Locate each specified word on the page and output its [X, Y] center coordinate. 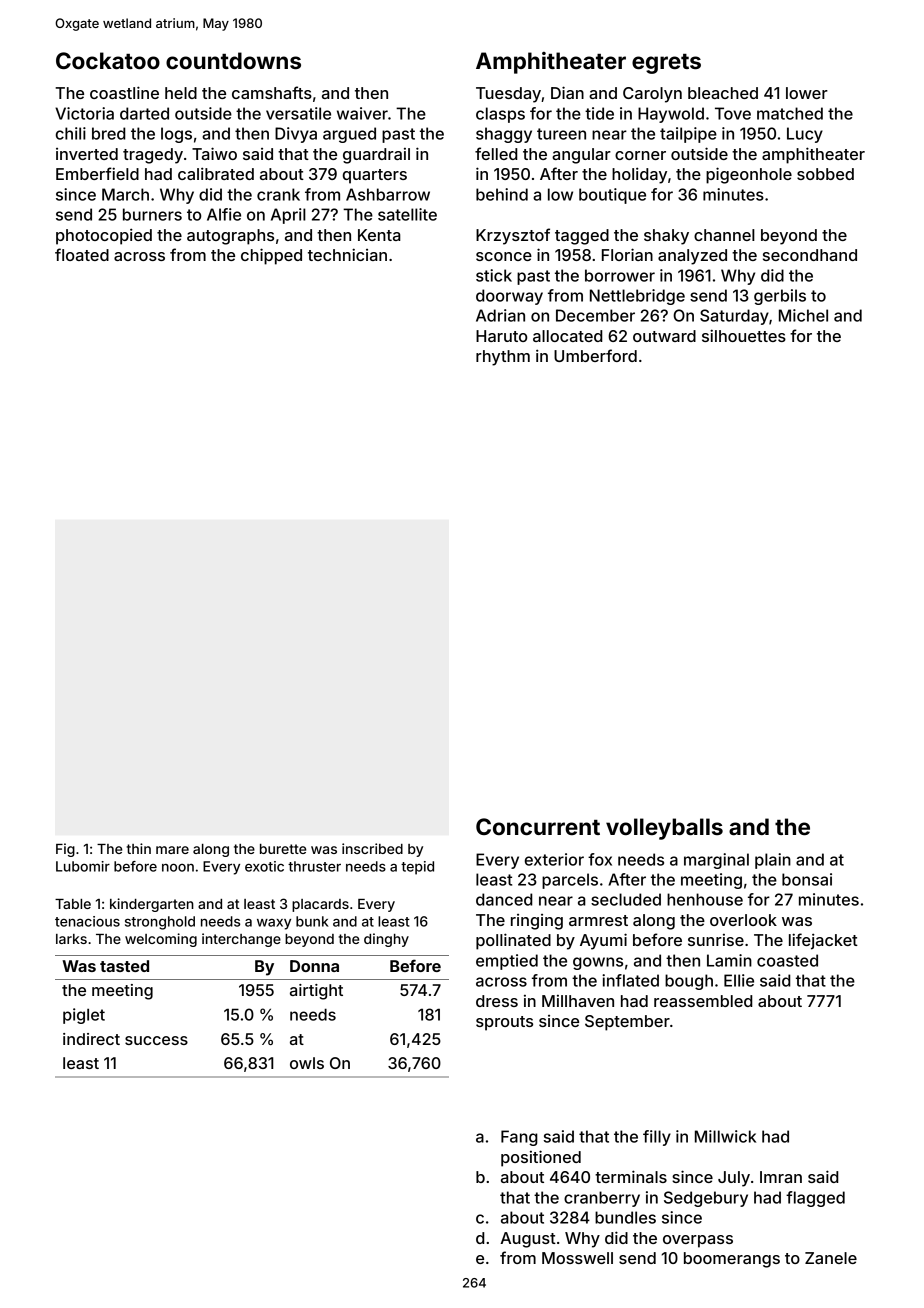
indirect [91, 1039]
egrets [666, 64]
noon [178, 867]
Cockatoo [108, 60]
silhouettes [744, 335]
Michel [803, 315]
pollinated [513, 941]
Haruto [501, 336]
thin [138, 848]
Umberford [595, 355]
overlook [743, 920]
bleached [723, 93]
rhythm [503, 358]
